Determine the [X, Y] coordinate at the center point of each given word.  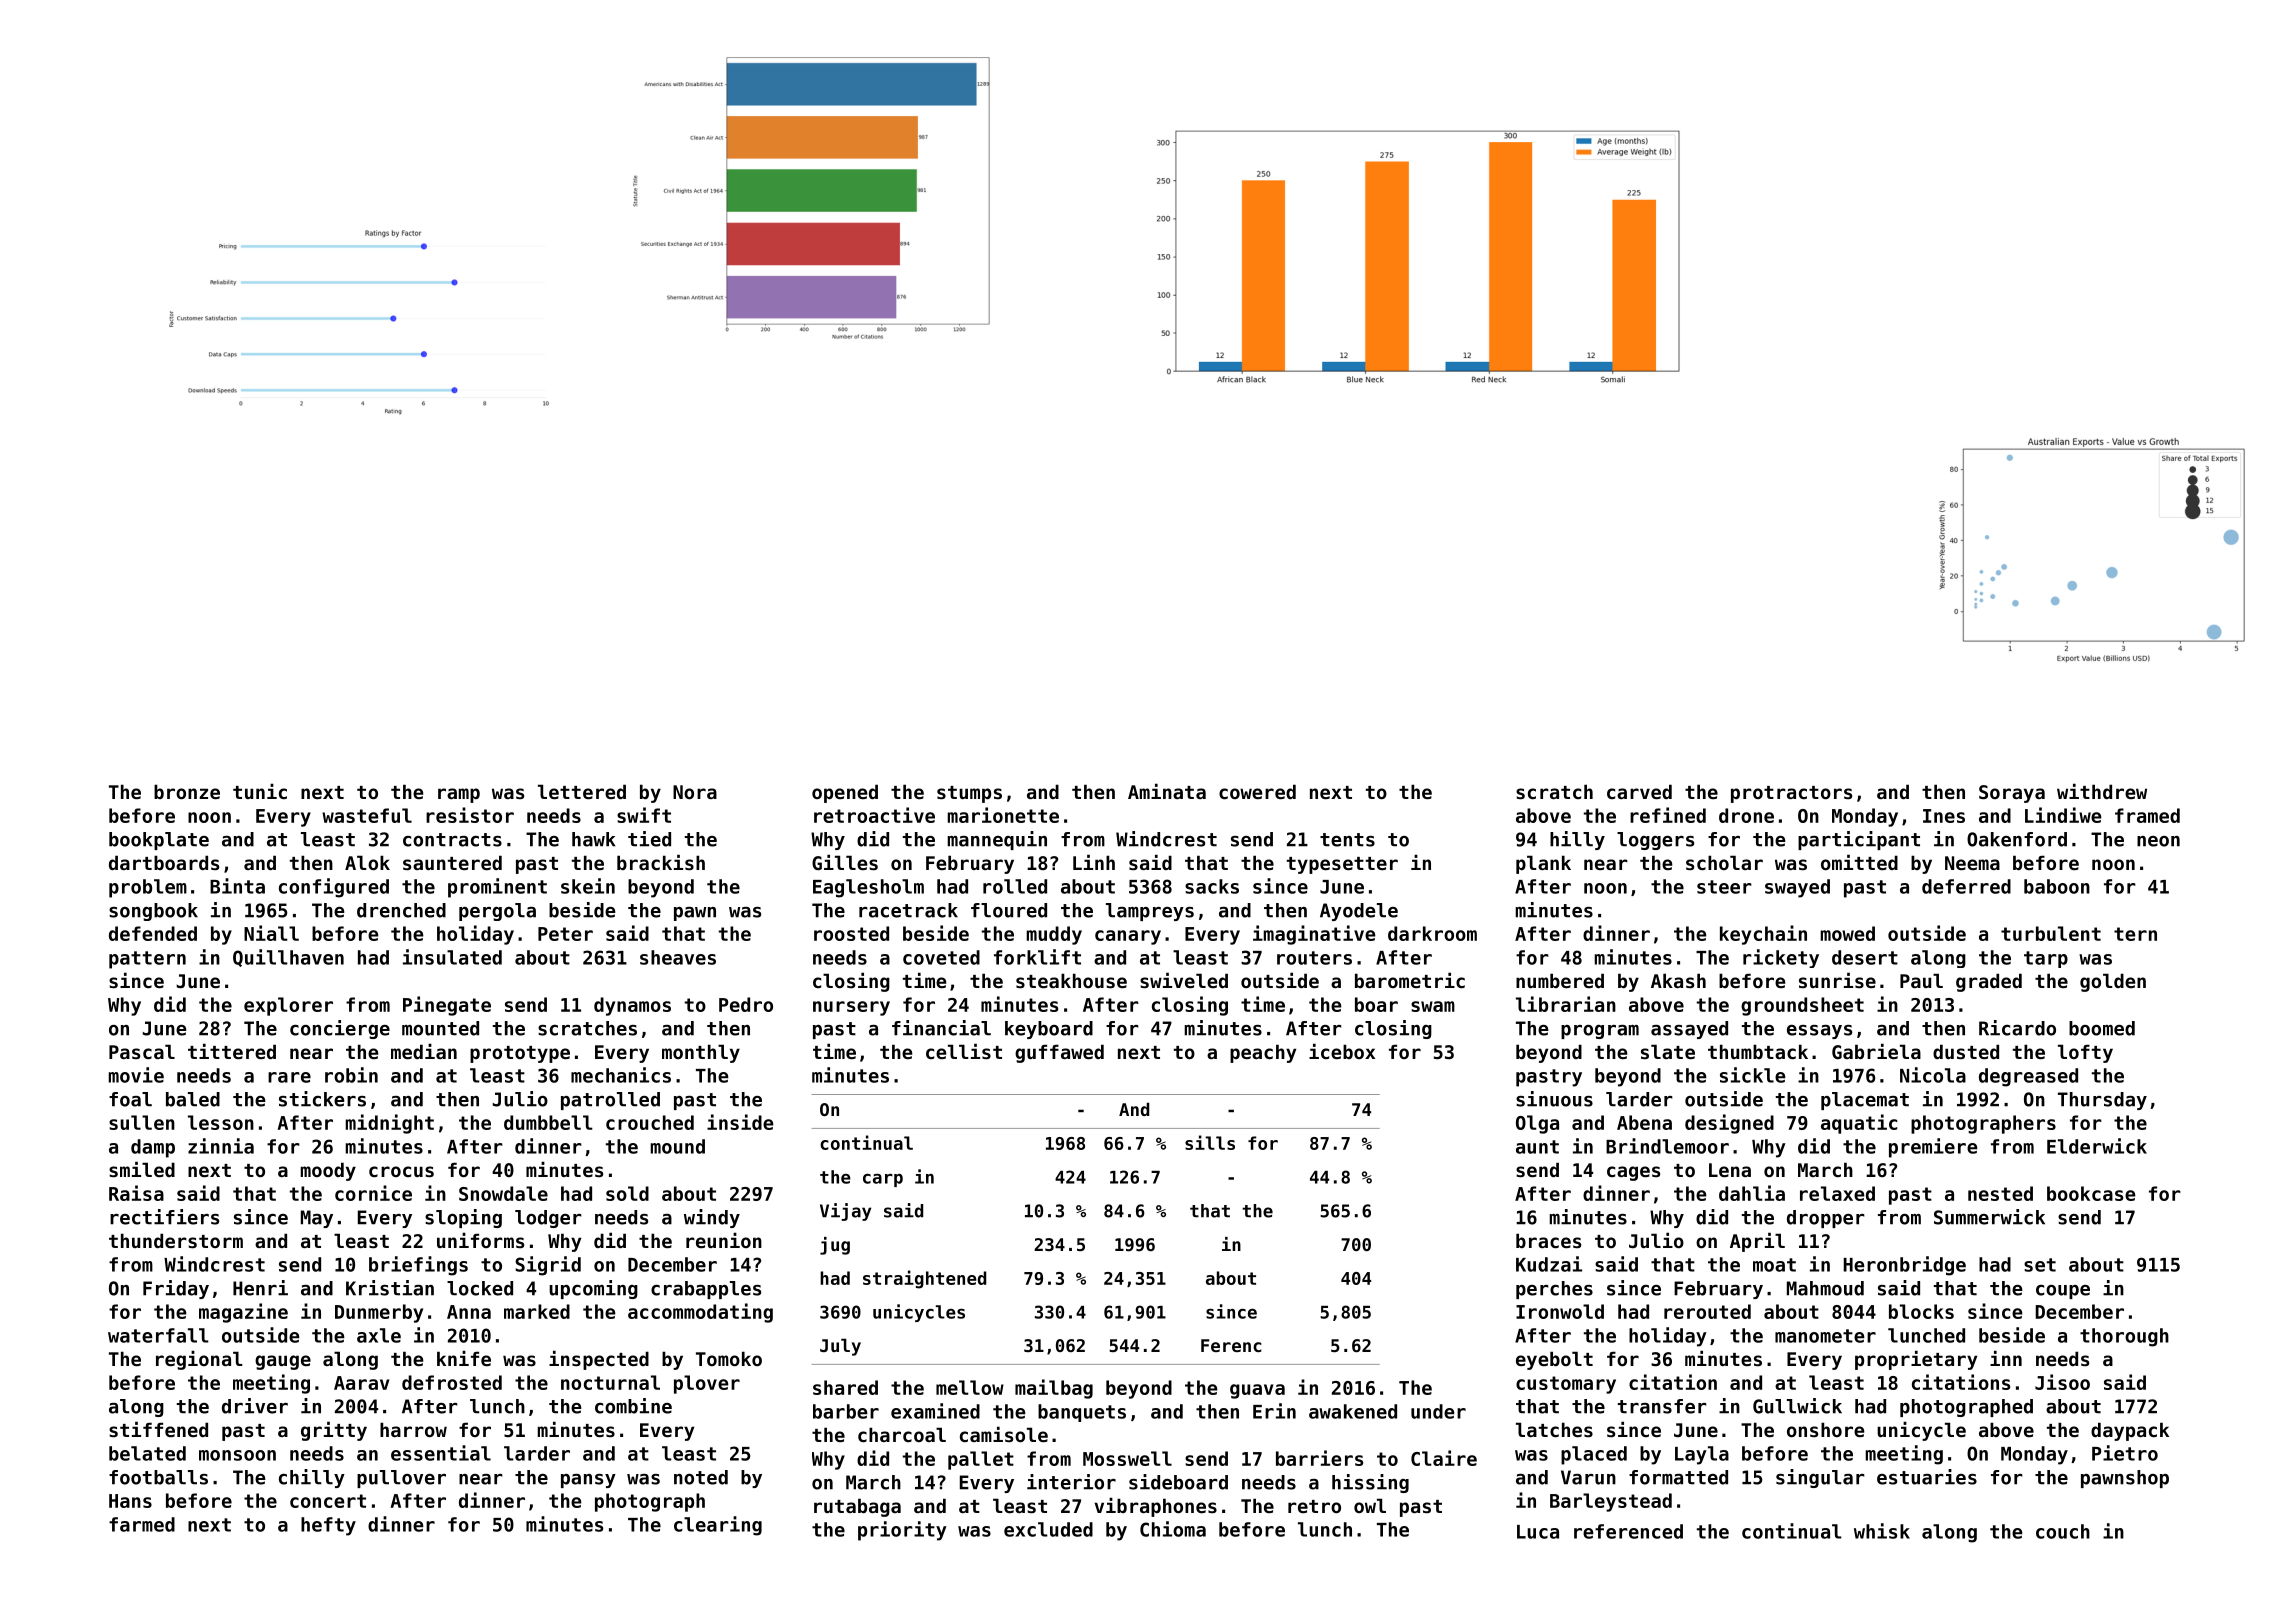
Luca [1538, 1532]
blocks [1921, 1311]
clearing [718, 1526]
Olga [1537, 1124]
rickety [1781, 958]
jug [835, 1246]
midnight [389, 1124]
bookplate [159, 841]
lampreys [1150, 912]
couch [2063, 1531]
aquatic [1859, 1124]
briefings [418, 1266]
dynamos [632, 1006]
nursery [851, 1008]
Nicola [1933, 1075]
